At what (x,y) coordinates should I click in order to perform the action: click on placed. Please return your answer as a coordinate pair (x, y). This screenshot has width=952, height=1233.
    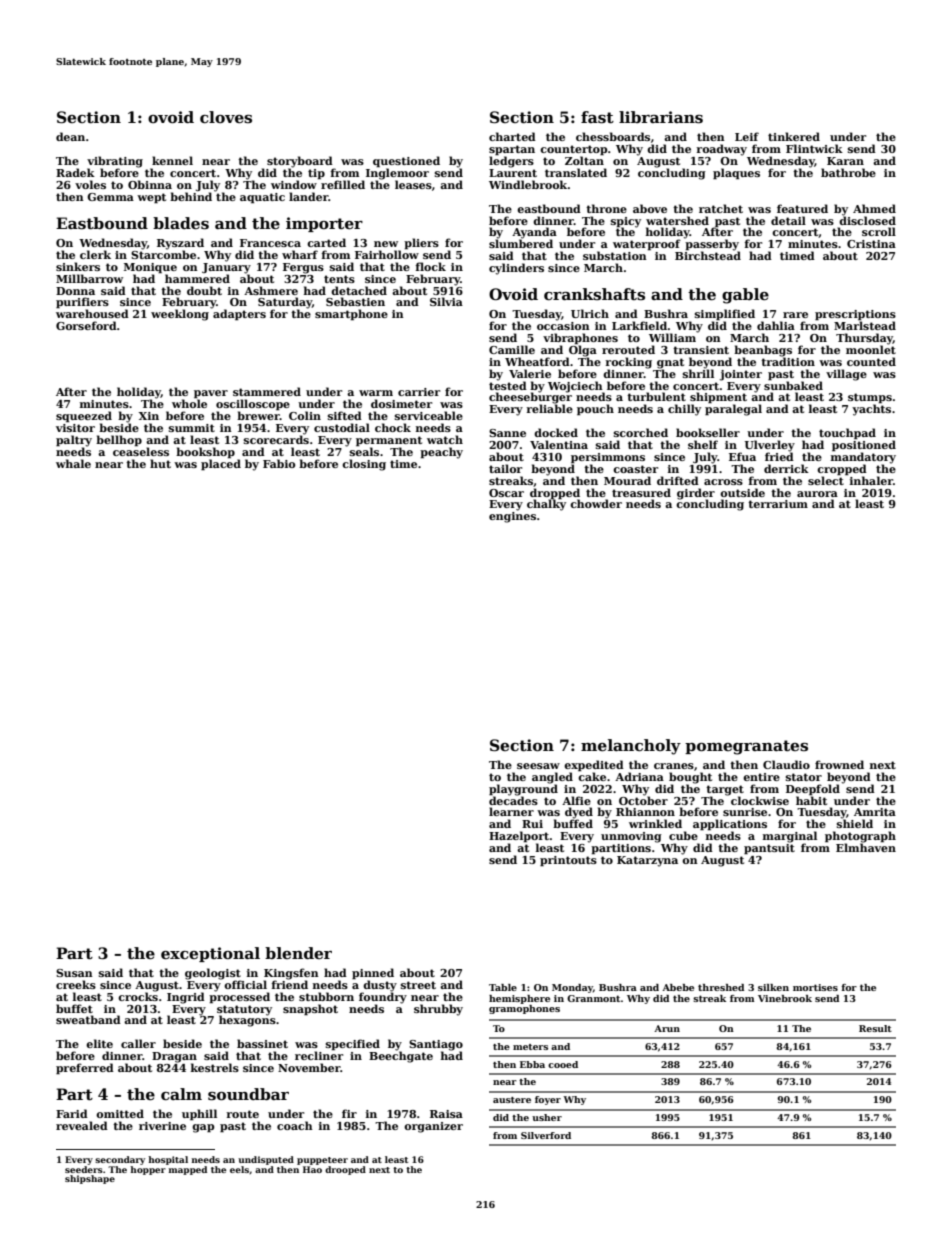
    Looking at the image, I should click on (221, 465).
